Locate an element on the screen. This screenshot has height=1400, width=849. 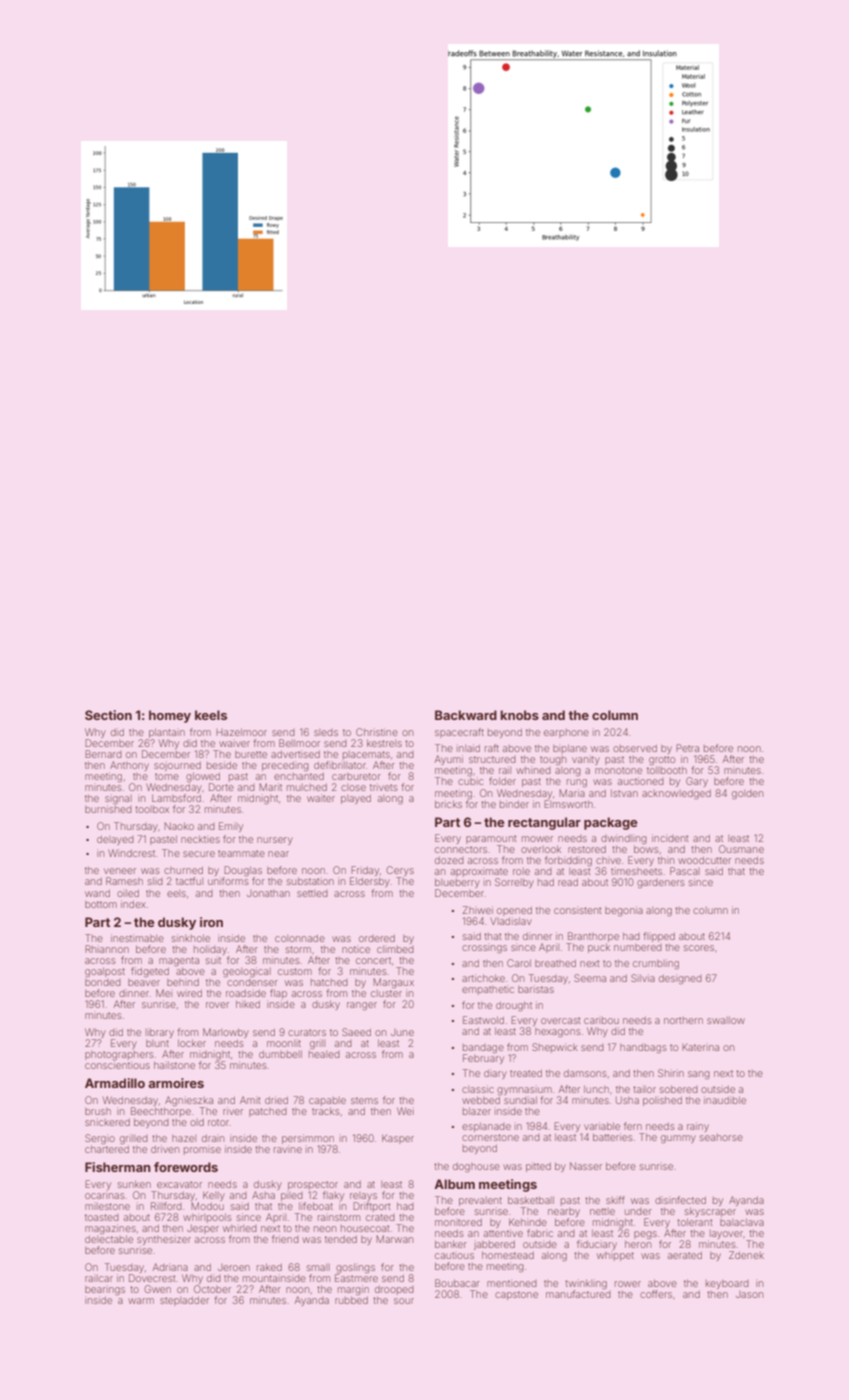
Zdenek is located at coordinates (746, 1255).
